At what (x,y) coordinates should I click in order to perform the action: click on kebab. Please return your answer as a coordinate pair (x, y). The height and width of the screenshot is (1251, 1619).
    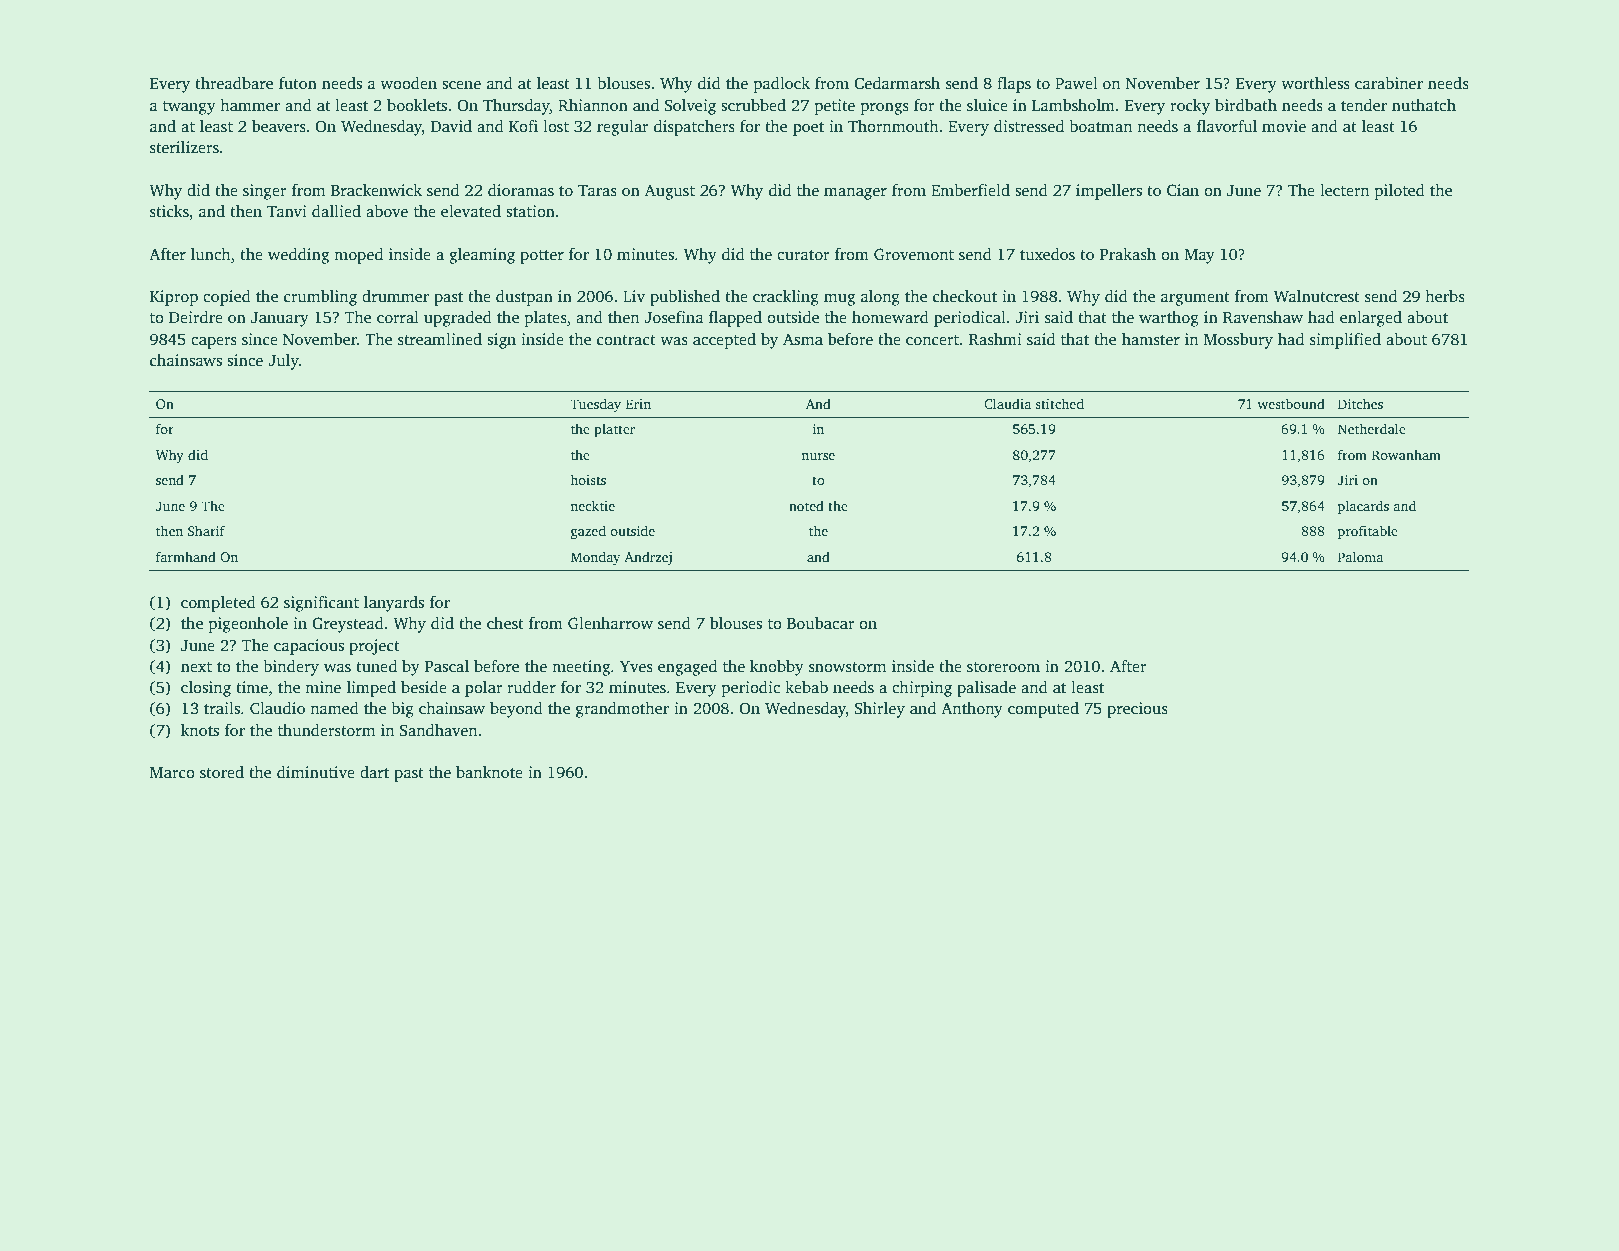
    Looking at the image, I should click on (806, 687).
